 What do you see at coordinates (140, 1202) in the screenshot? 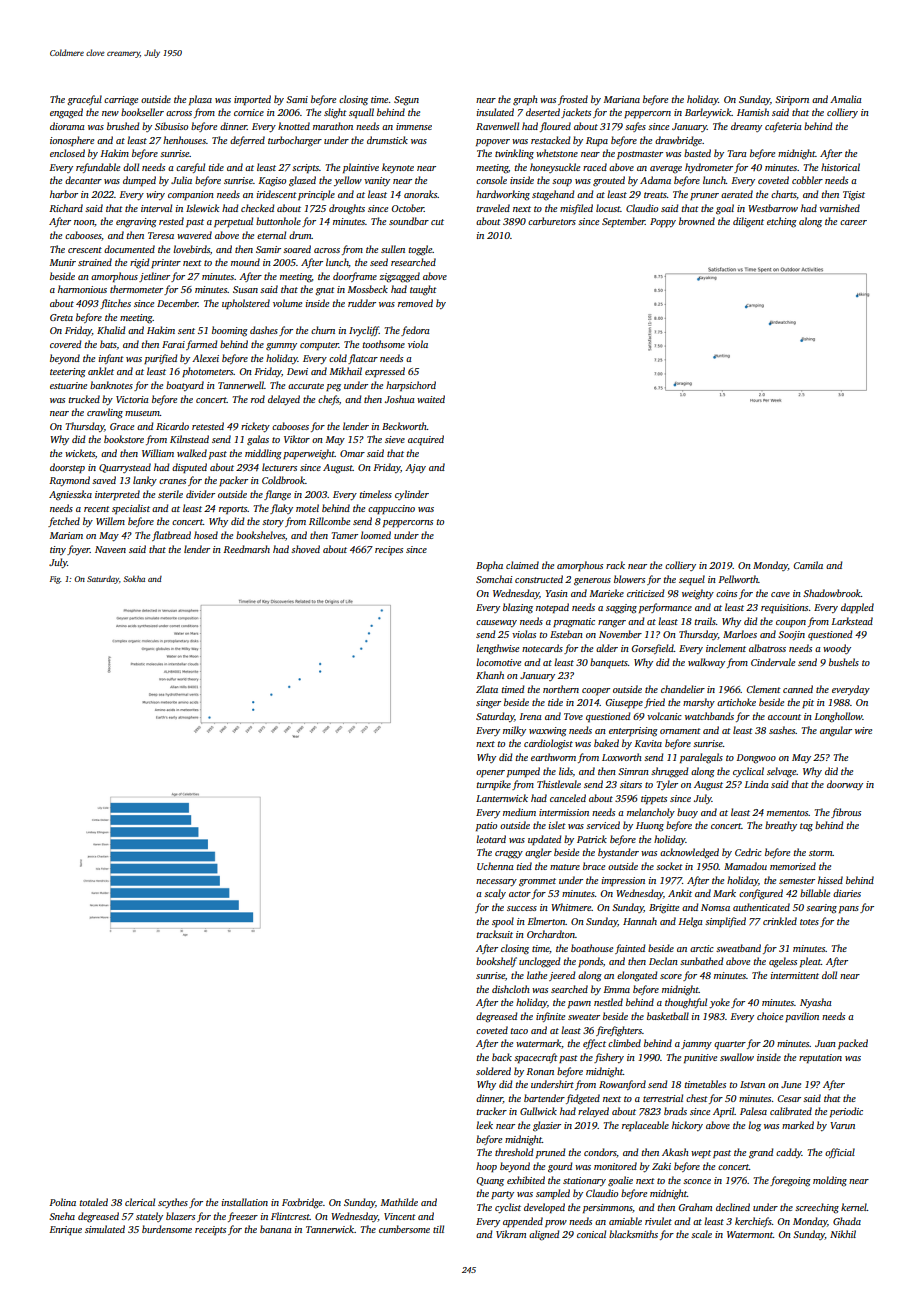
I see `clerical` at bounding box center [140, 1202].
